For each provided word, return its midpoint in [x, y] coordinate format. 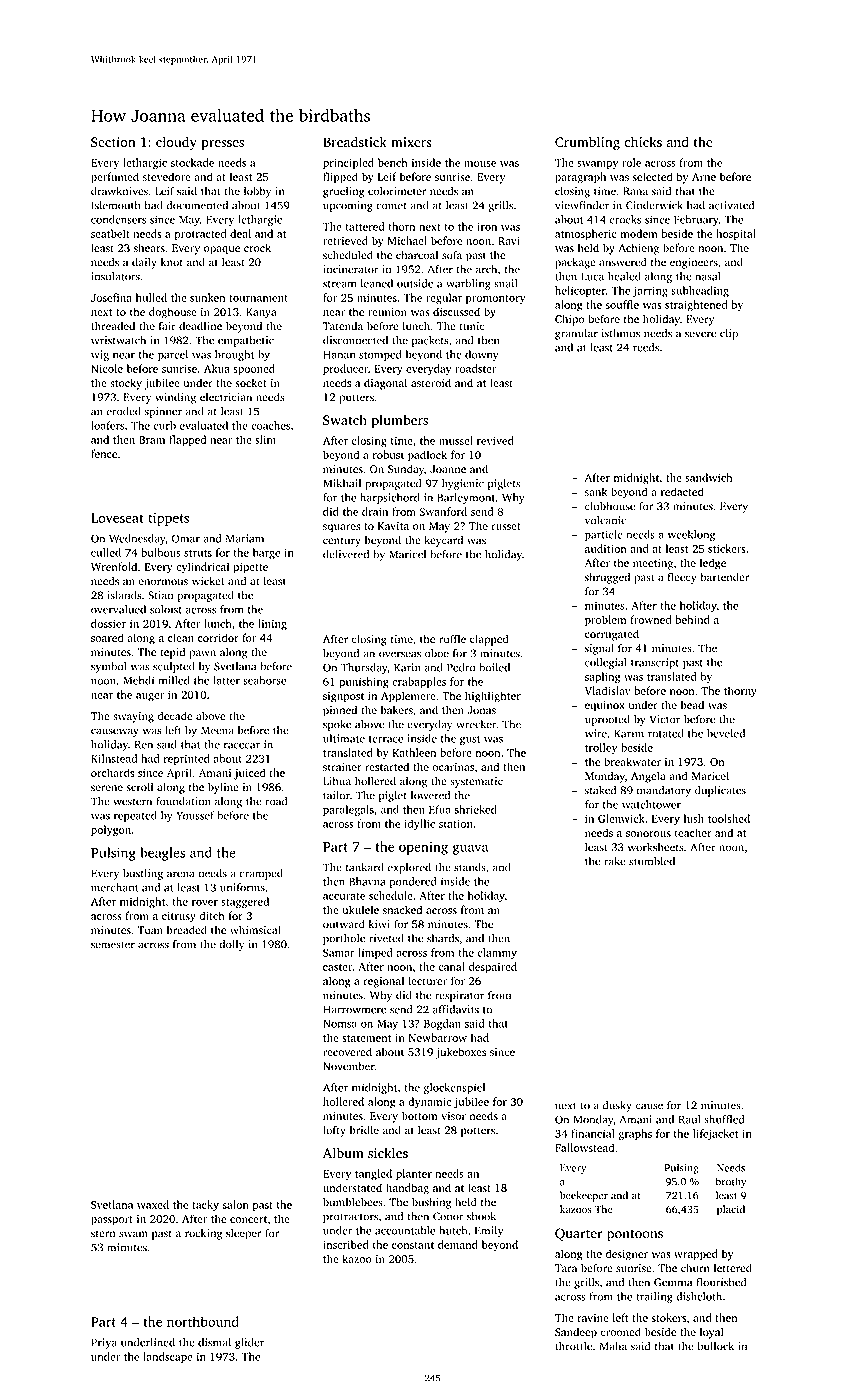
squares [341, 528]
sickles [388, 1153]
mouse [480, 164]
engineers [694, 263]
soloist [166, 609]
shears [149, 247]
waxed [153, 1204]
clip [729, 334]
